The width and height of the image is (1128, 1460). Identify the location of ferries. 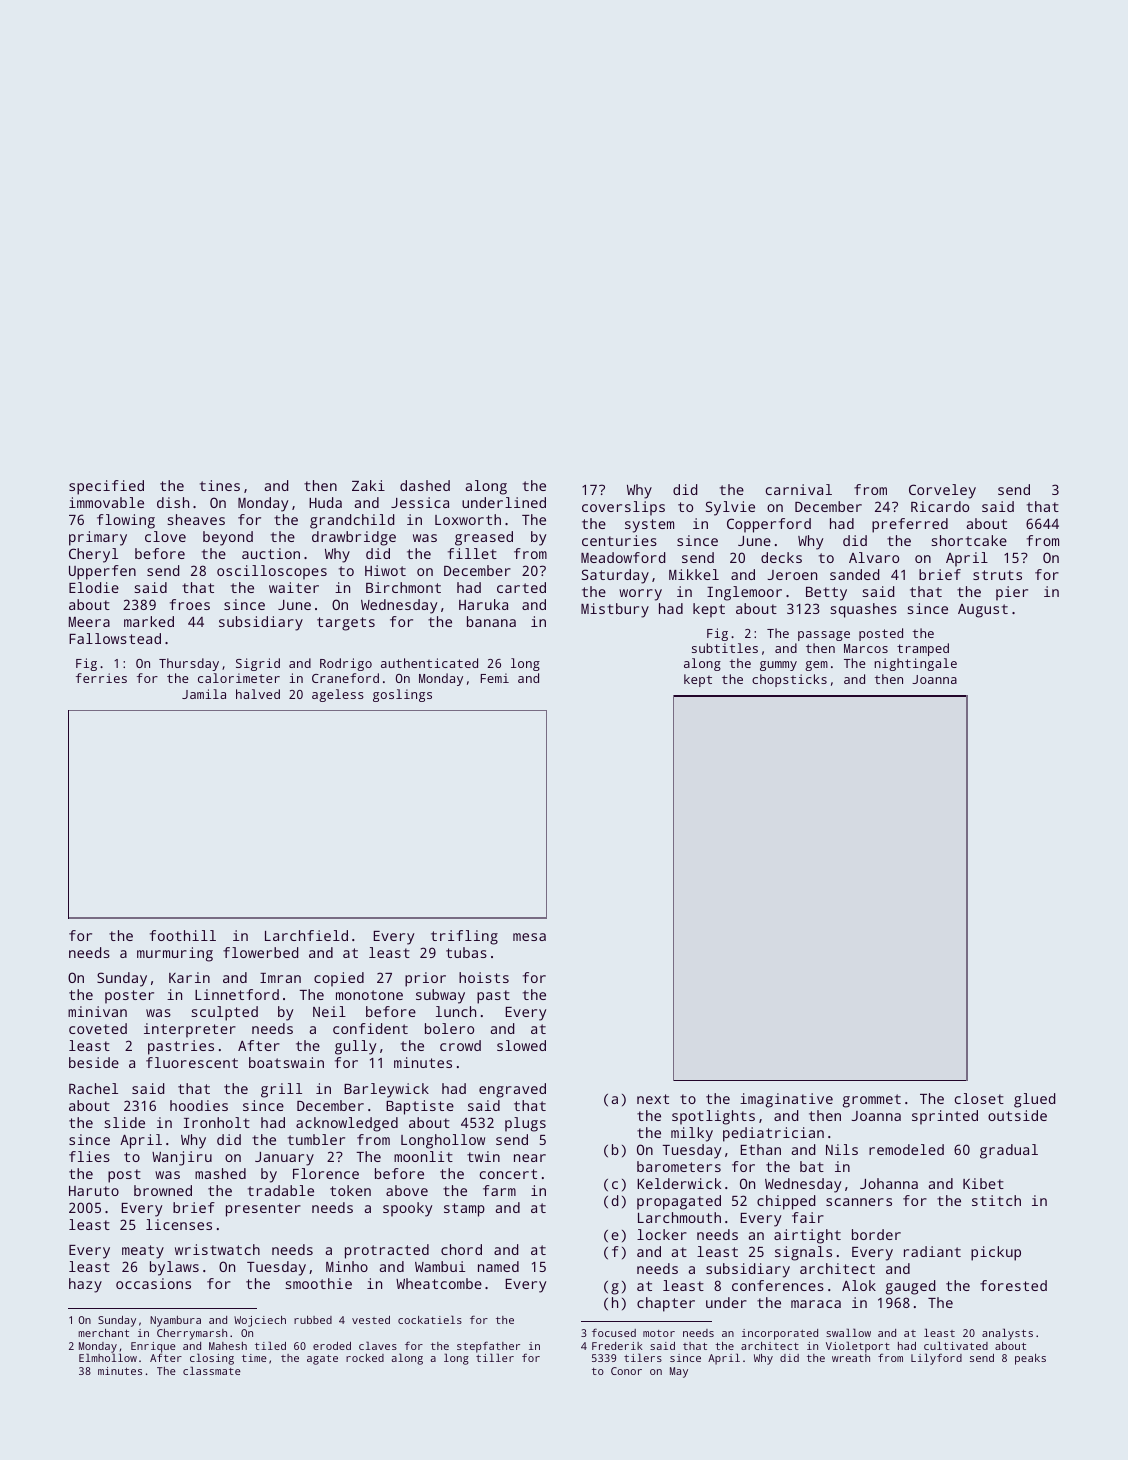
(101, 678).
